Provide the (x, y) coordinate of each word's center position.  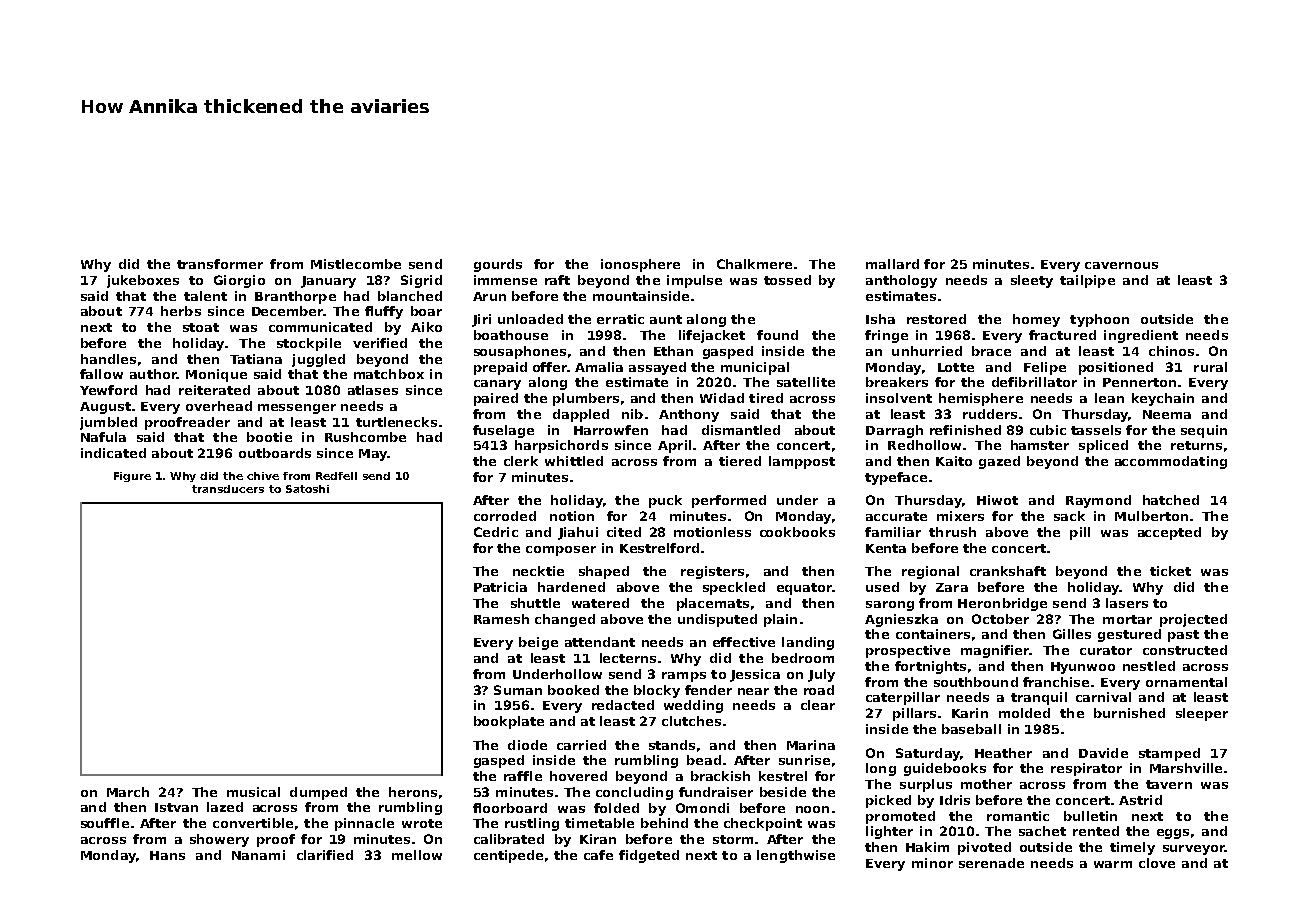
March (128, 792)
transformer (220, 264)
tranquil (1039, 698)
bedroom (803, 658)
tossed (787, 280)
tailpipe (1087, 281)
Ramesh (501, 619)
